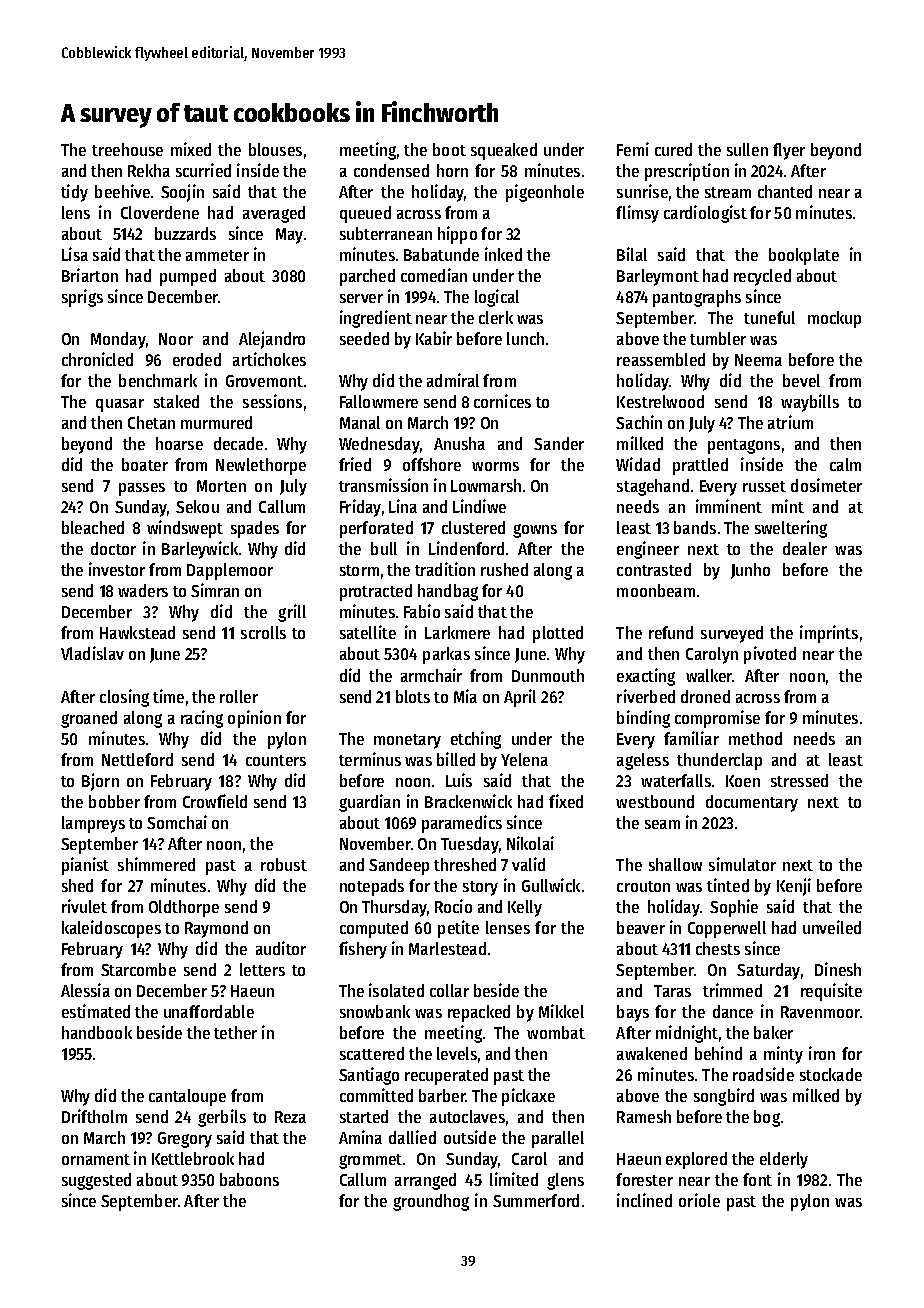 This document has width=924, height=1308. Describe the element at coordinates (249, 1179) in the document. I see `baboons` at that location.
